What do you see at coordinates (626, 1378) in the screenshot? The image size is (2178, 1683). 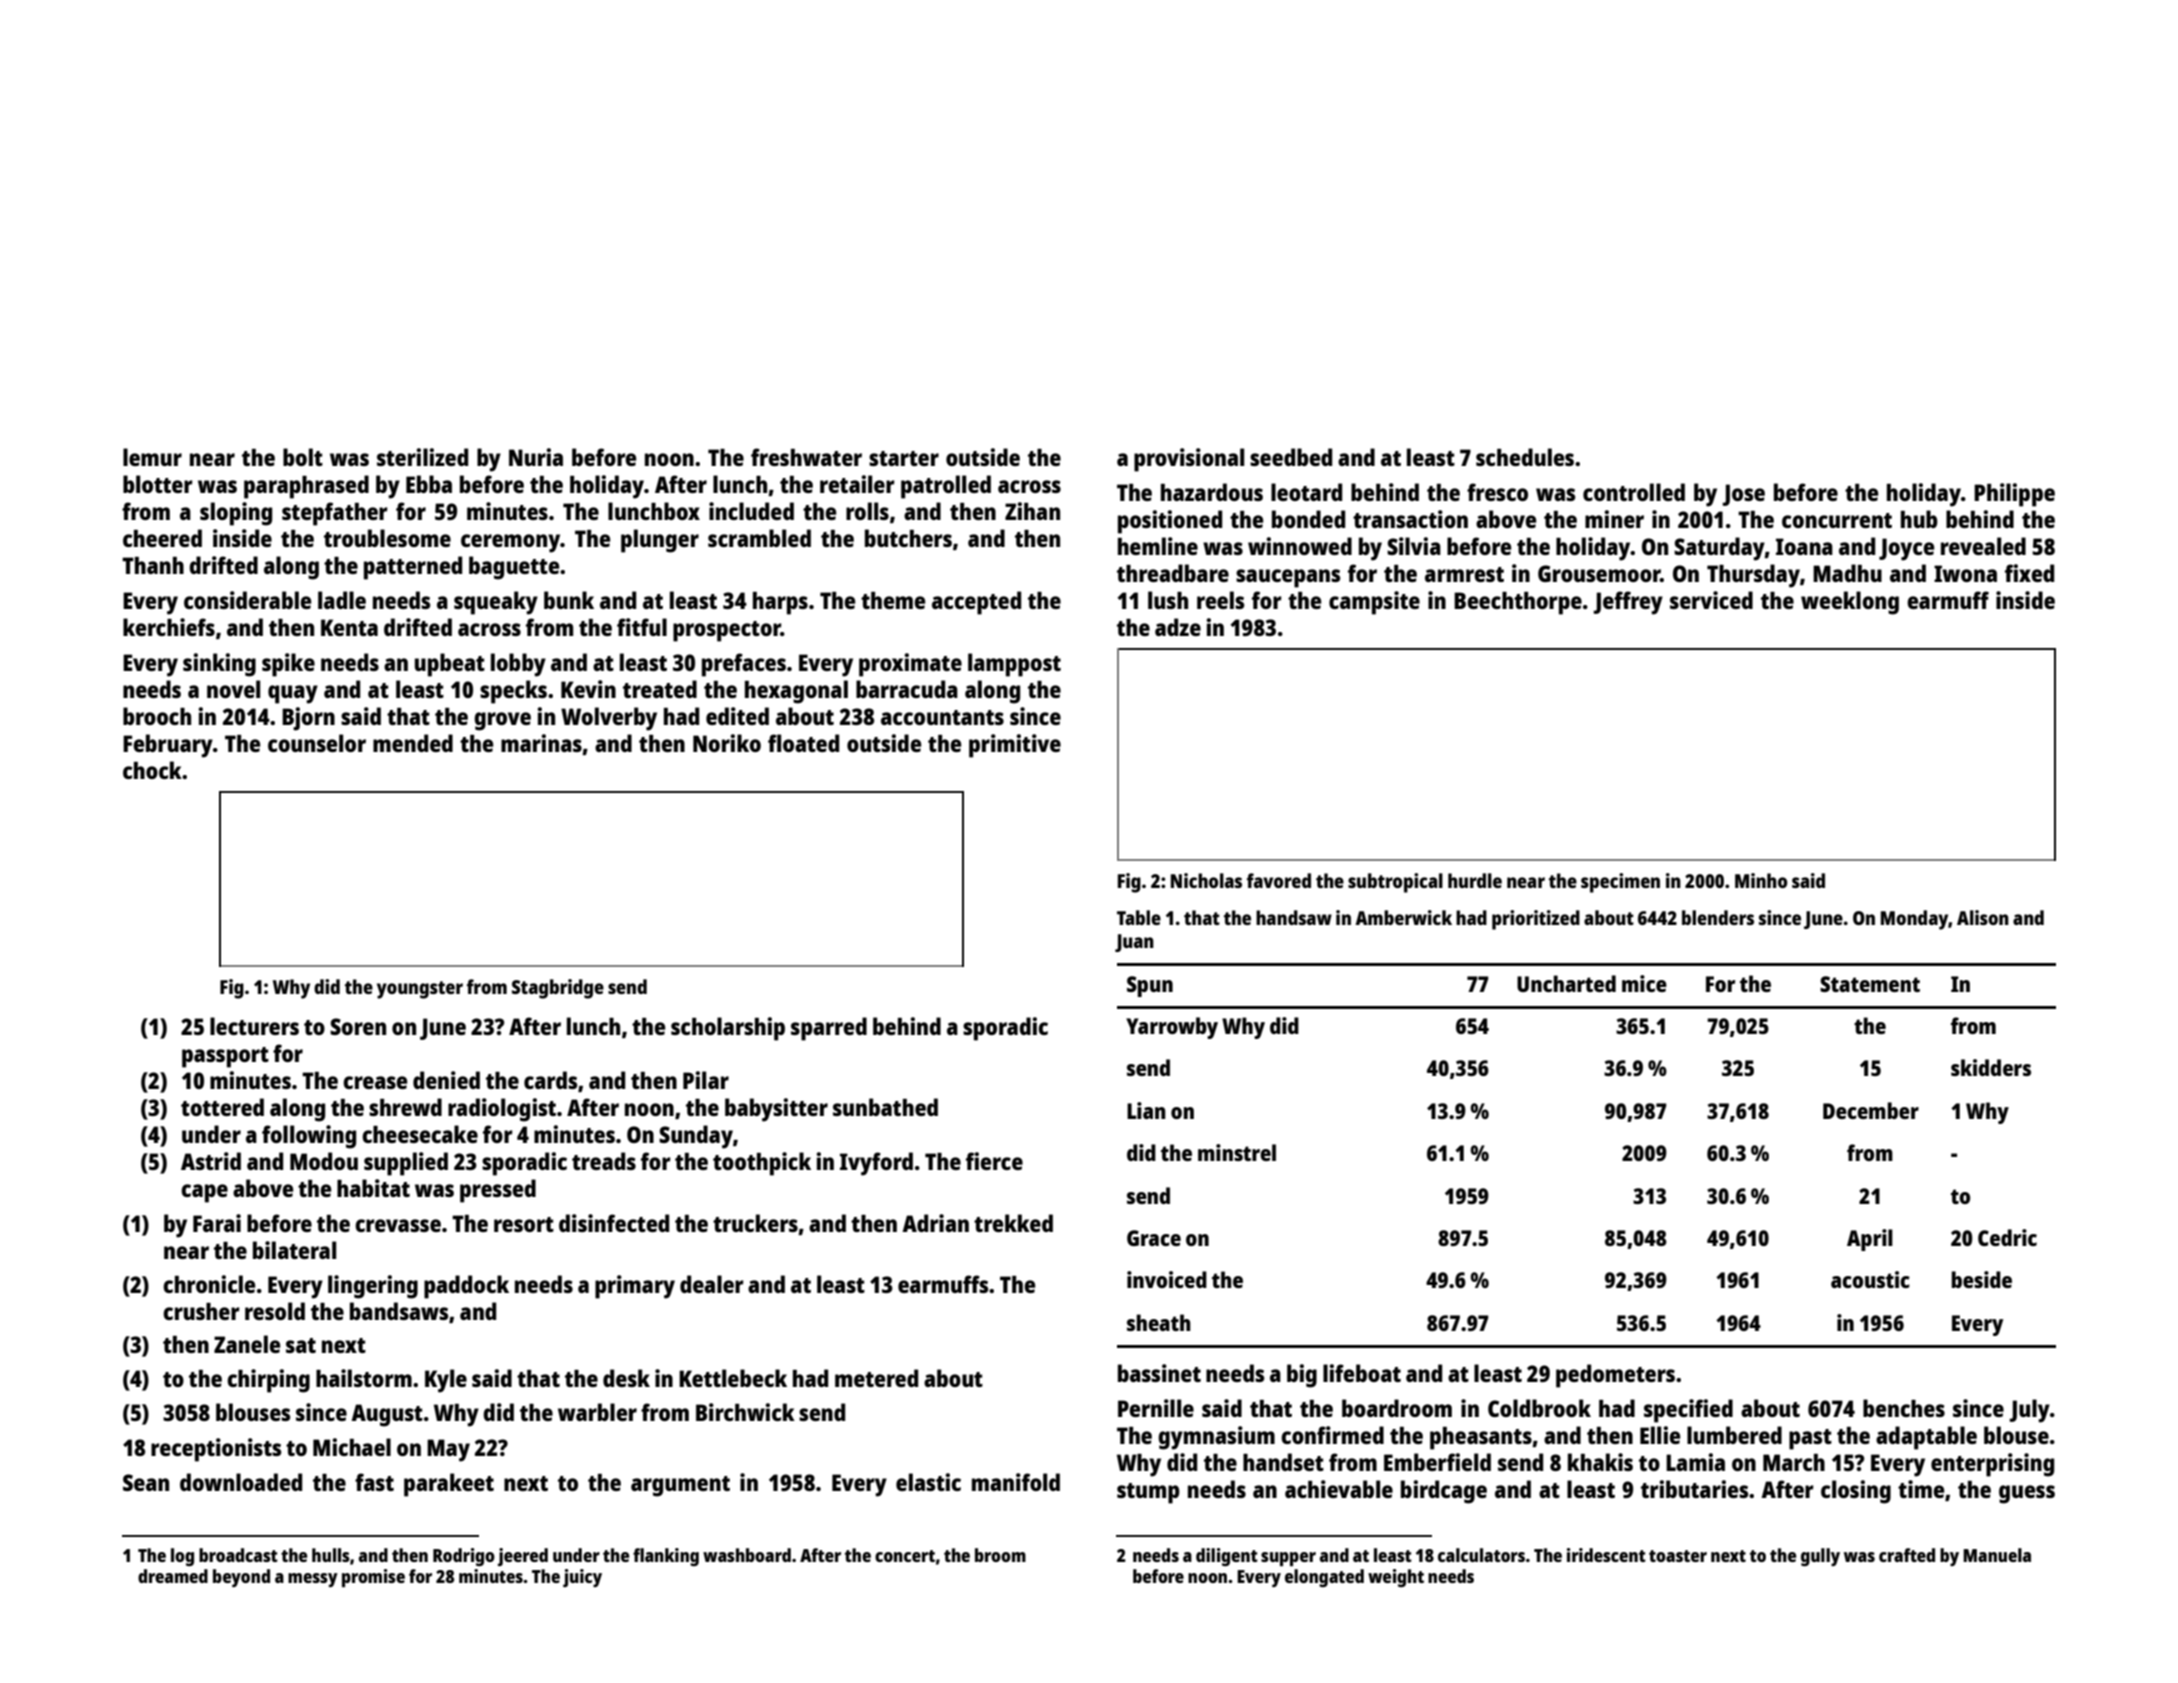 I see `desk` at bounding box center [626, 1378].
